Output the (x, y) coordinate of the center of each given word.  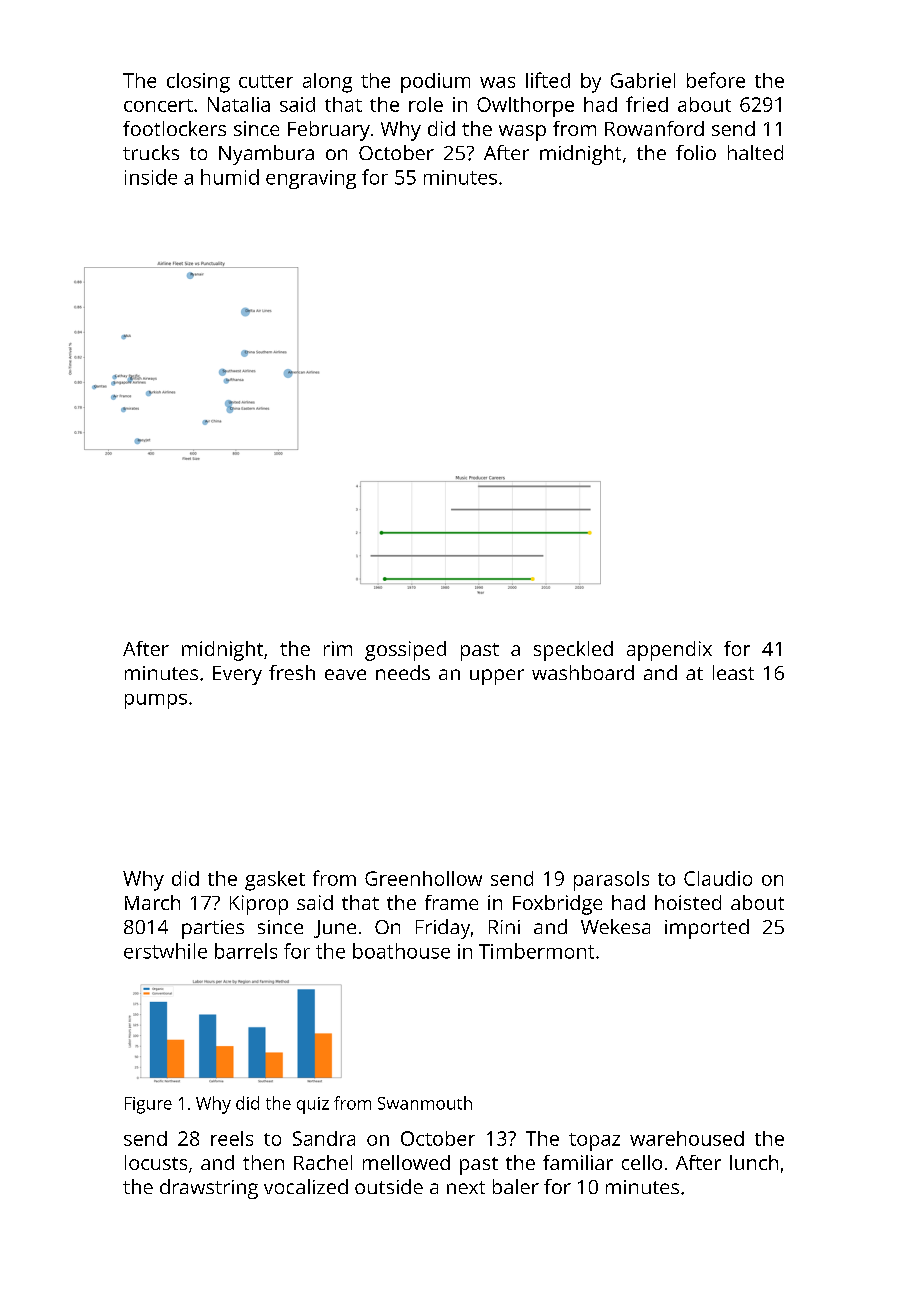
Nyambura (266, 155)
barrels (246, 951)
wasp (522, 133)
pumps (156, 701)
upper (497, 677)
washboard (583, 672)
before (716, 80)
